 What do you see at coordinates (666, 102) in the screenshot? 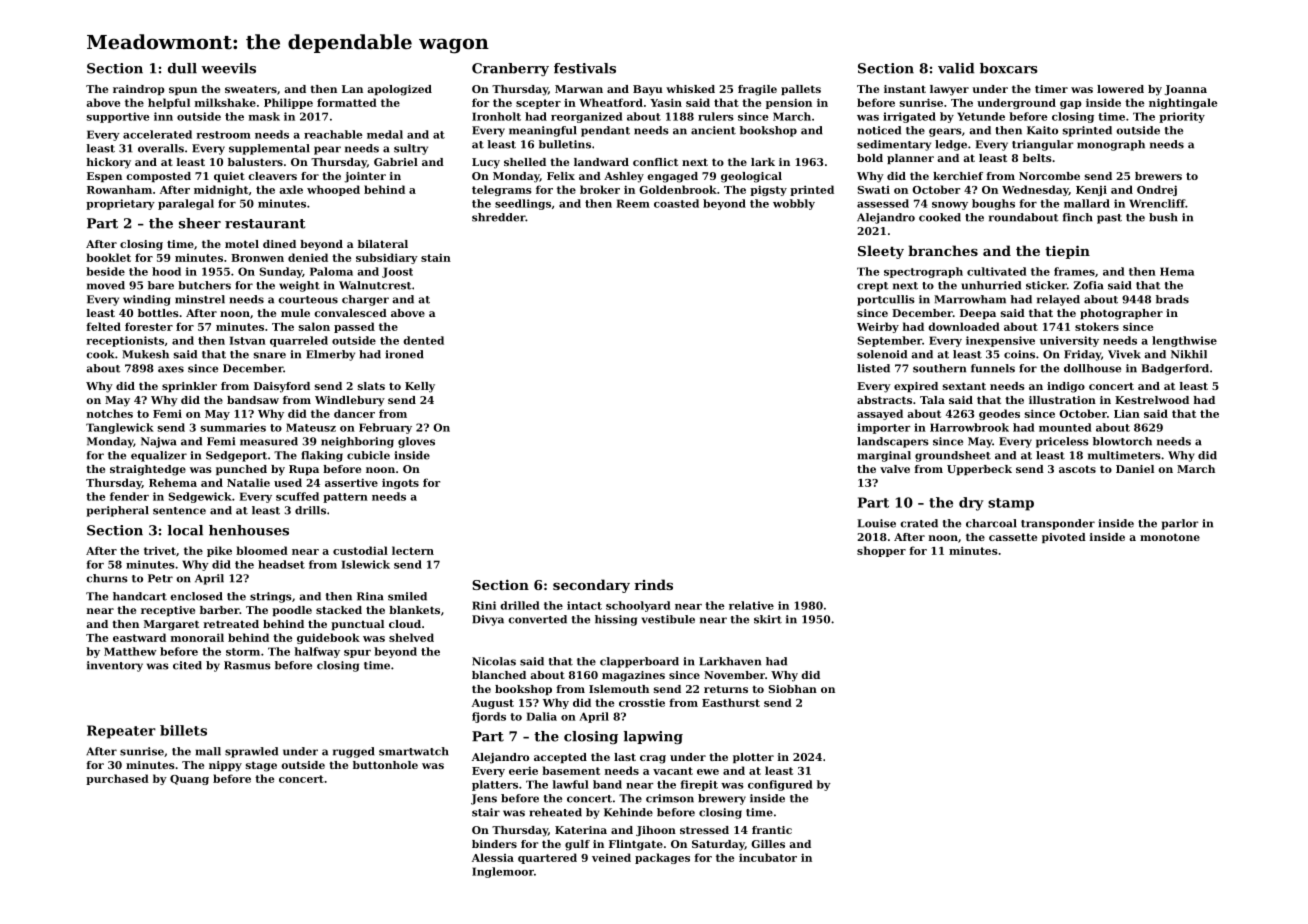
I see `Yasin` at bounding box center [666, 102].
